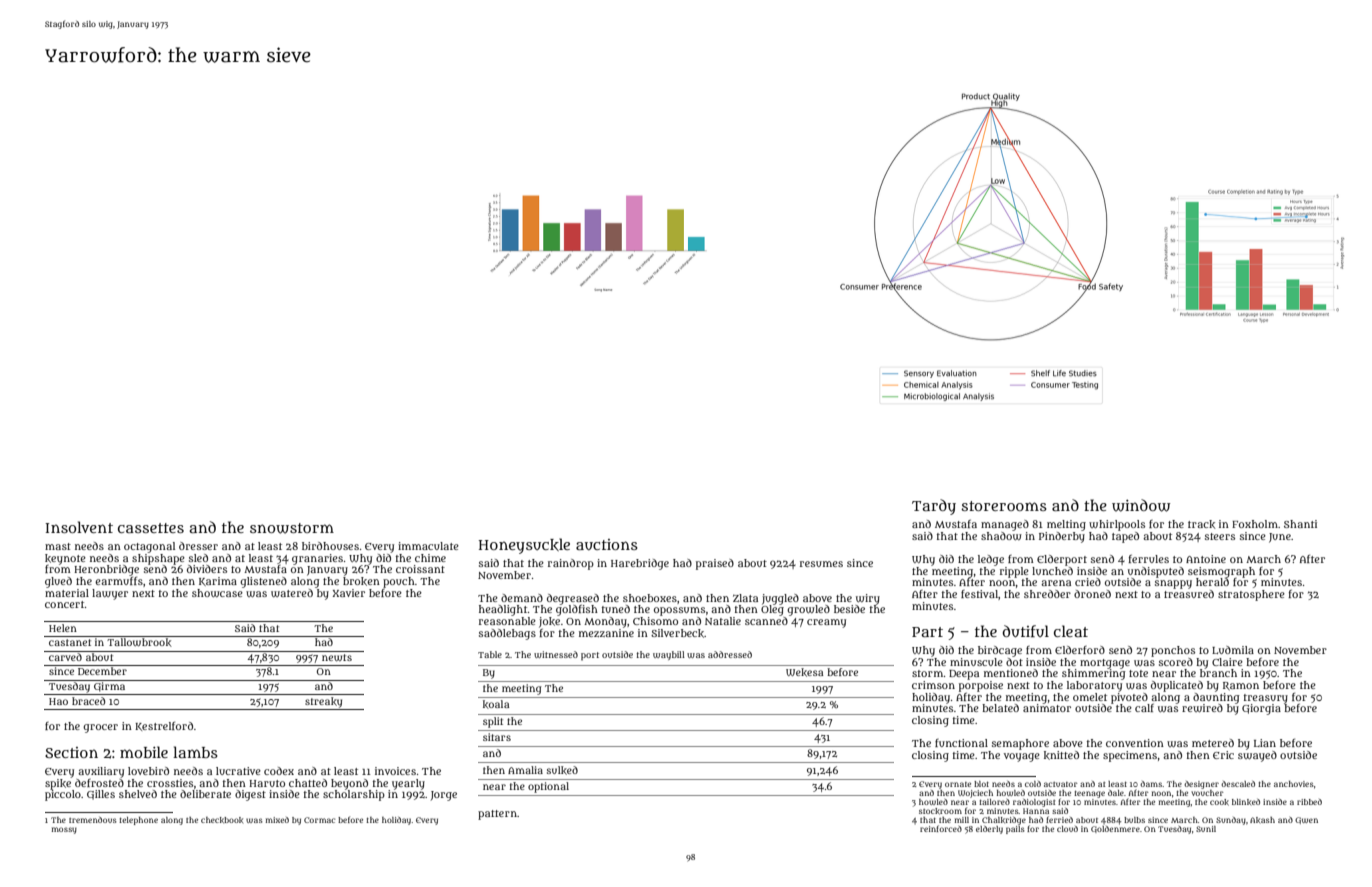 The image size is (1372, 887). I want to click on mossy, so click(64, 830).
